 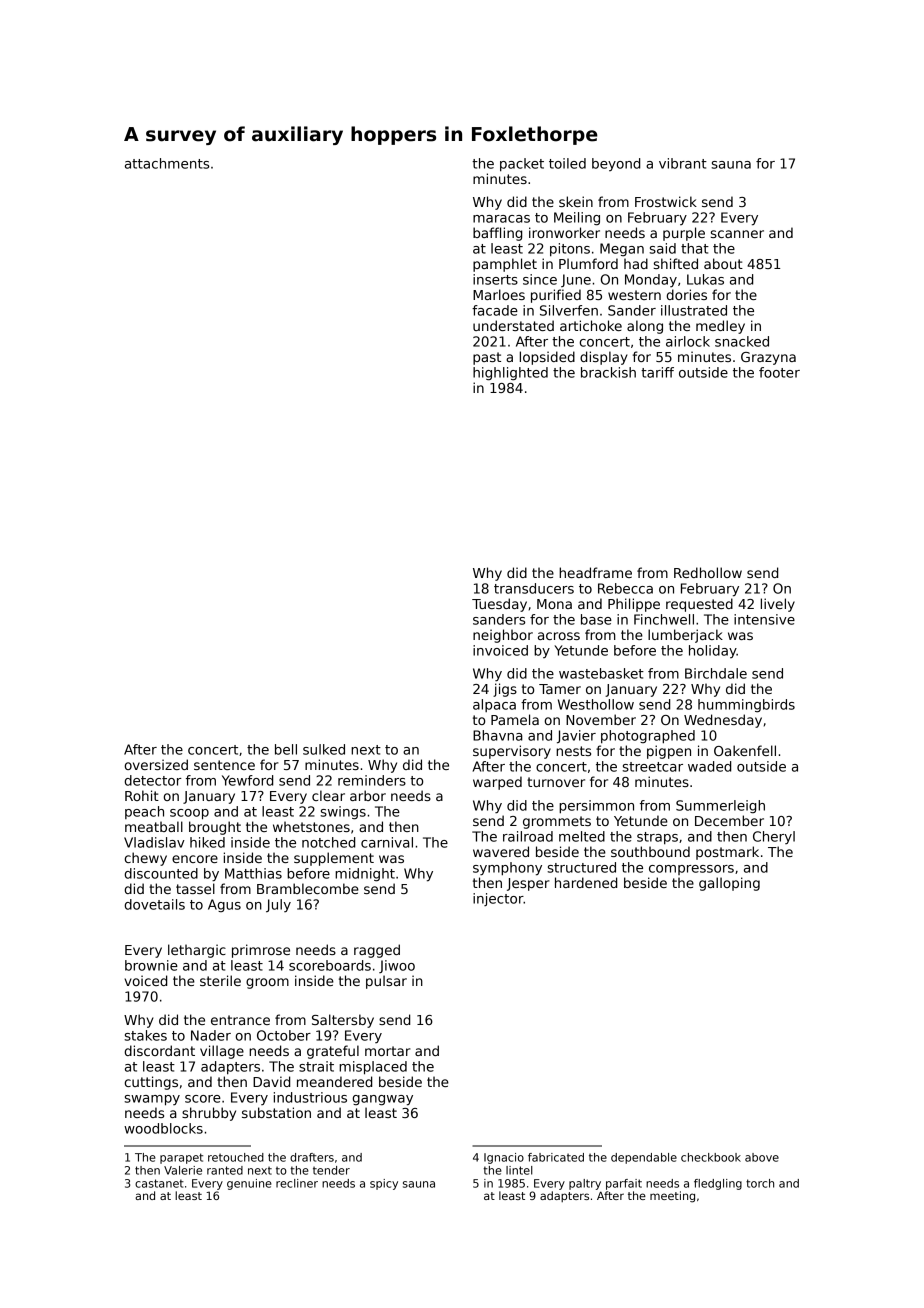 I want to click on past, so click(x=487, y=358).
